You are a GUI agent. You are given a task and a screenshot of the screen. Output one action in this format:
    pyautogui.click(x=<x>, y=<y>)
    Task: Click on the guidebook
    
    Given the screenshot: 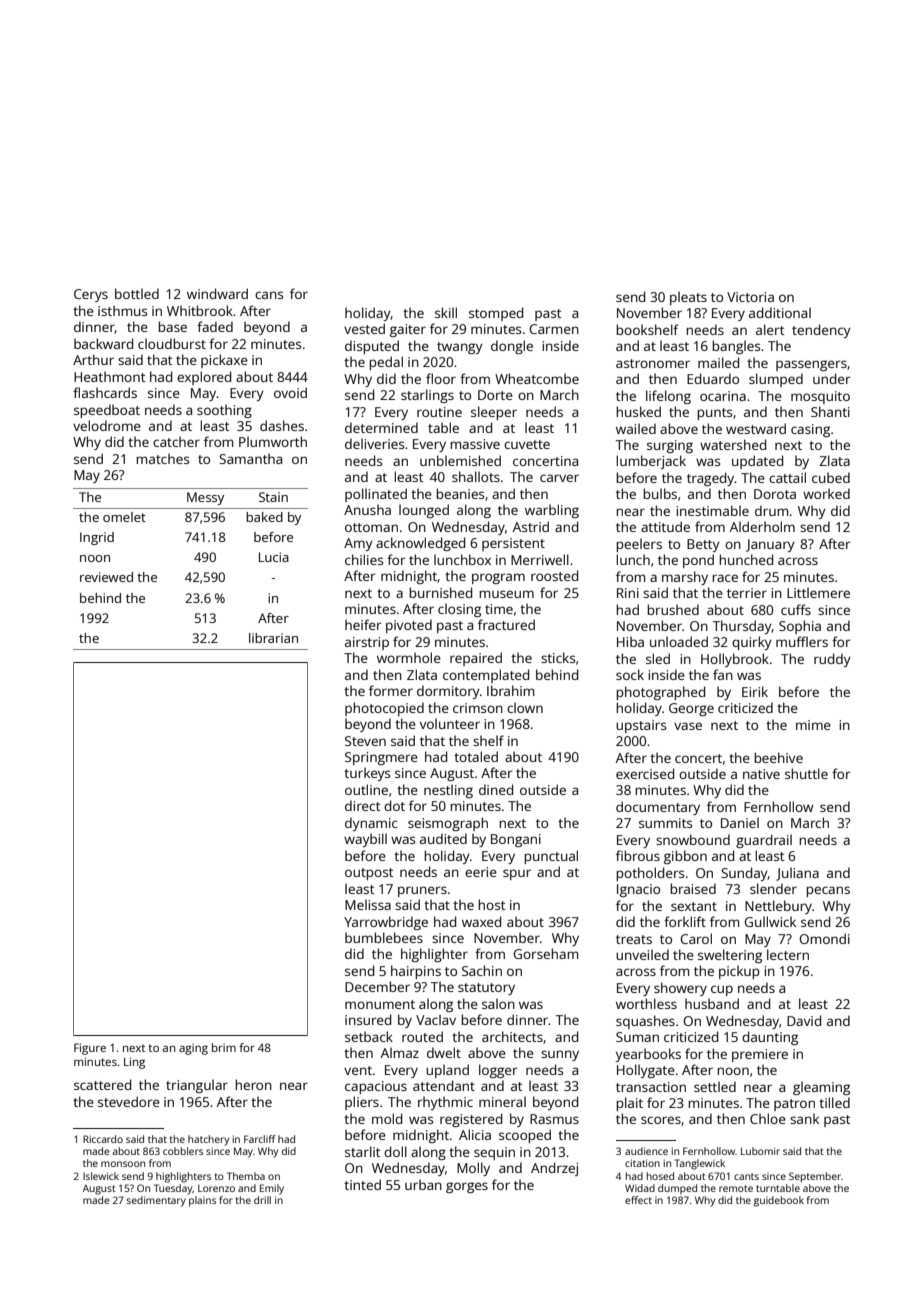 What is the action you would take?
    pyautogui.click(x=779, y=1201)
